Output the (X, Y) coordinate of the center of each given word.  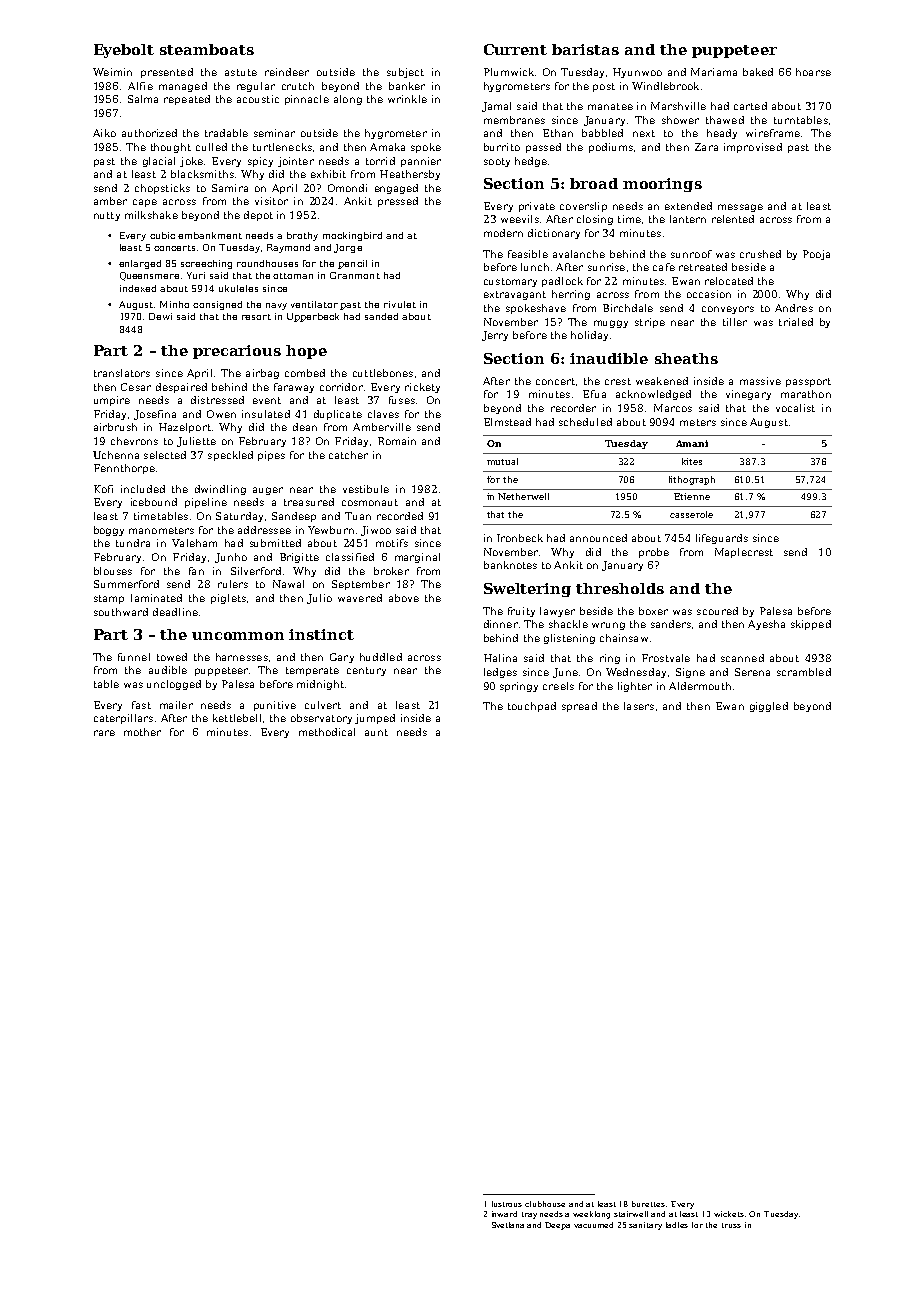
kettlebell (237, 718)
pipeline (206, 503)
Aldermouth (700, 686)
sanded (381, 316)
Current (515, 49)
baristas (585, 49)
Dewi (160, 316)
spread (579, 707)
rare (104, 733)
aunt (376, 732)
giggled (769, 707)
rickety (422, 388)
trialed (796, 322)
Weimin (112, 72)
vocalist (795, 408)
